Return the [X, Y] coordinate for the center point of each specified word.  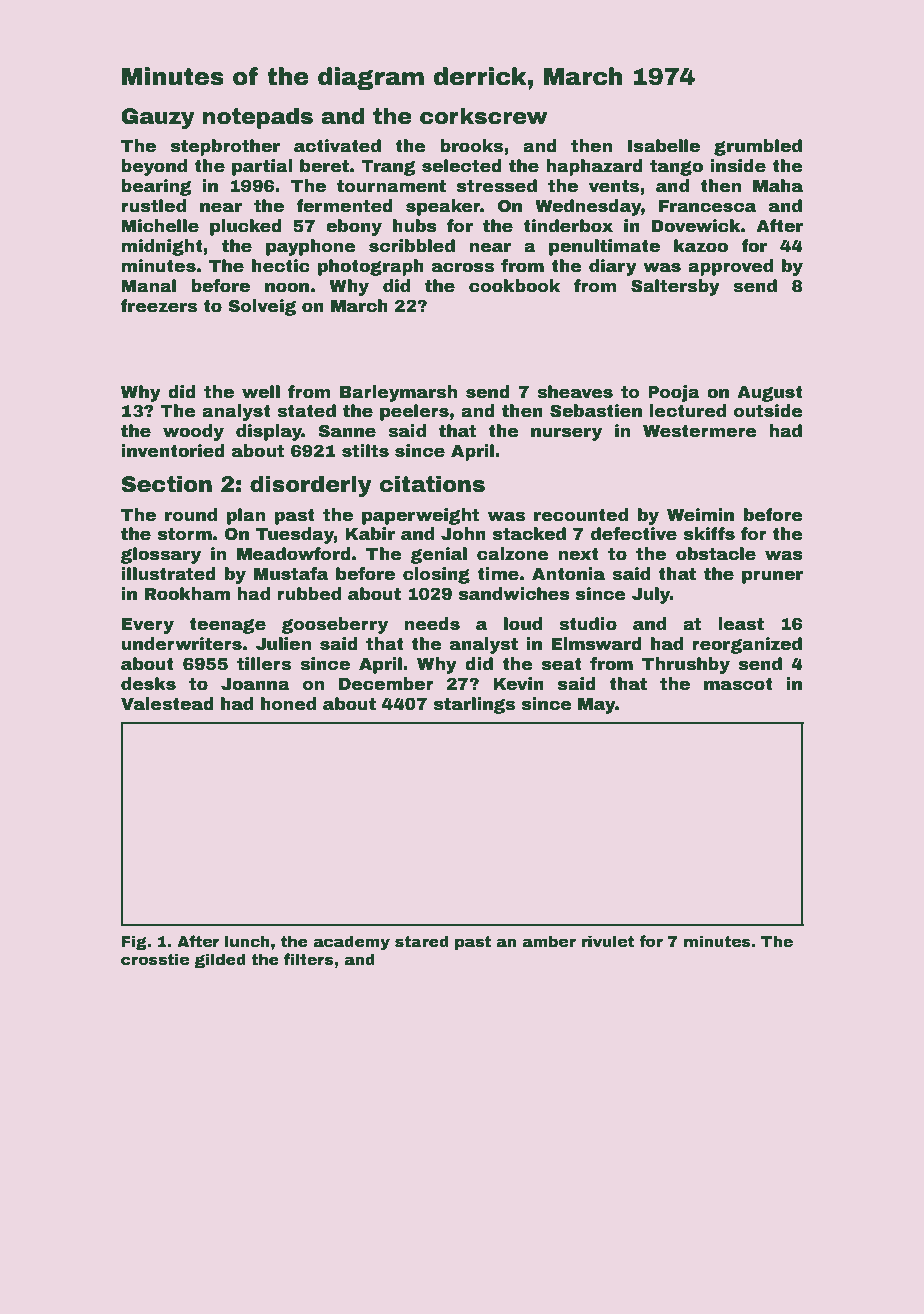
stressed [497, 186]
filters [309, 959]
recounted [581, 515]
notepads [258, 118]
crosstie [155, 959]
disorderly [311, 486]
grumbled [758, 147]
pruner [772, 577]
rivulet [607, 941]
